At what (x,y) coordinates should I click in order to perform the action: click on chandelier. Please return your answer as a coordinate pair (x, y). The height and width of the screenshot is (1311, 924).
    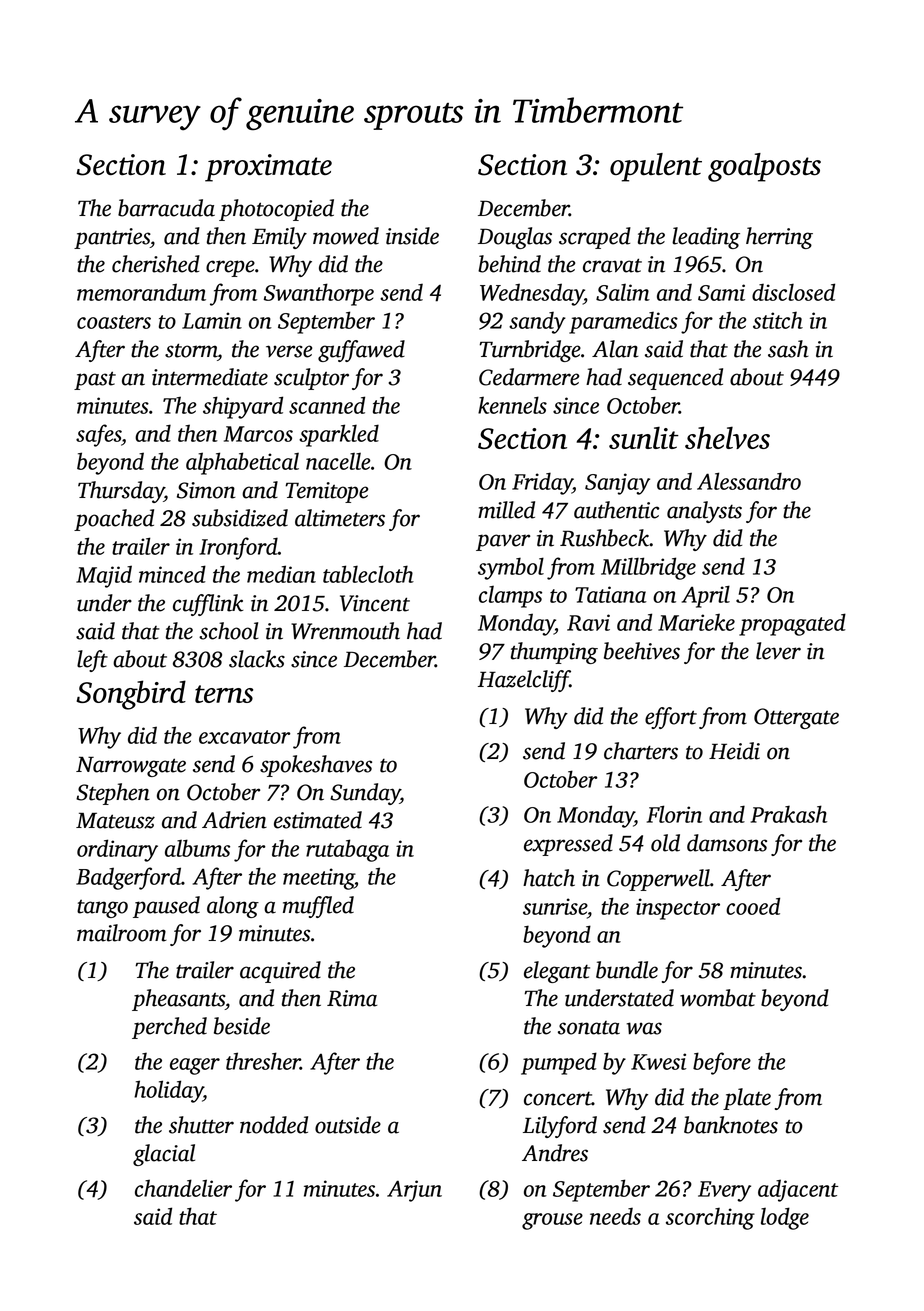
    Looking at the image, I should click on (183, 1188).
